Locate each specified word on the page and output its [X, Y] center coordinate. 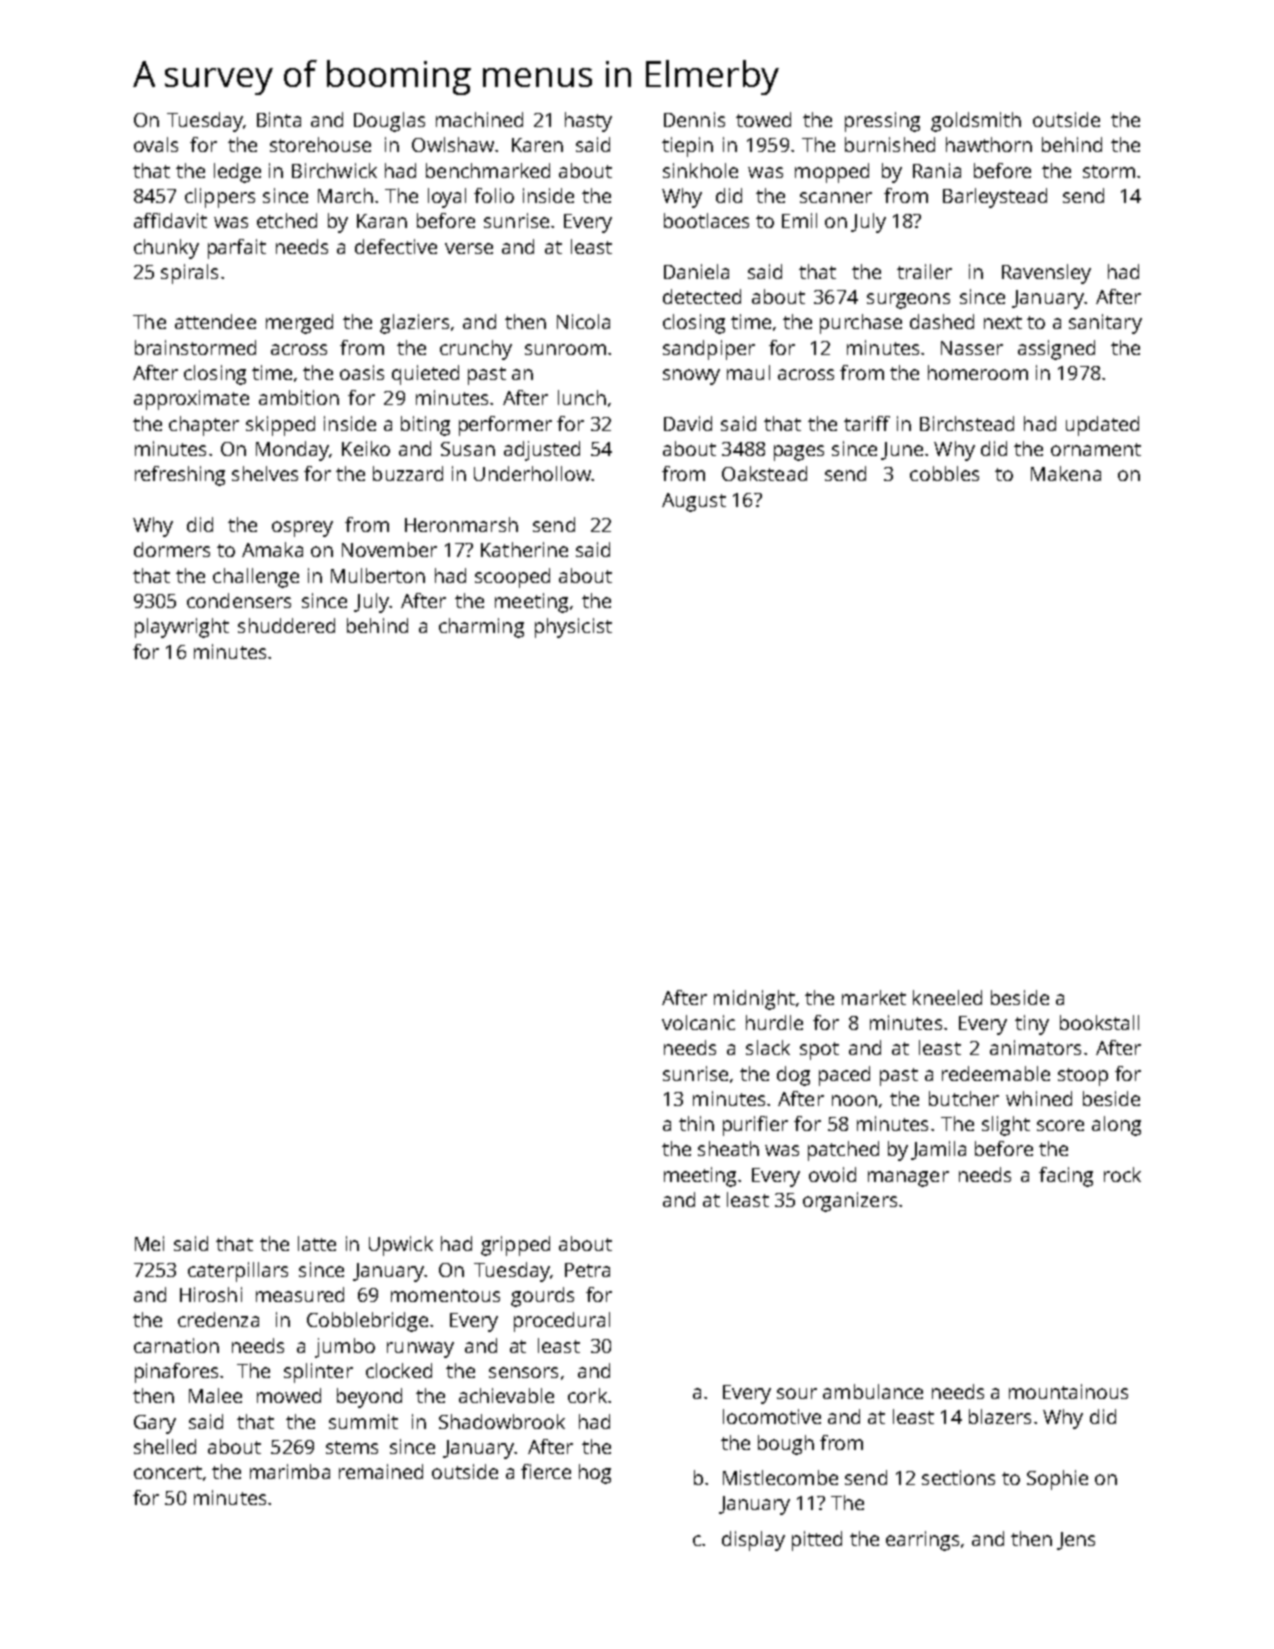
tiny [1032, 1025]
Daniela [696, 271]
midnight [754, 1000]
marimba [290, 1471]
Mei [149, 1243]
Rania [937, 170]
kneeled [947, 997]
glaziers [414, 324]
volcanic [698, 1022]
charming [481, 628]
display [753, 1541]
